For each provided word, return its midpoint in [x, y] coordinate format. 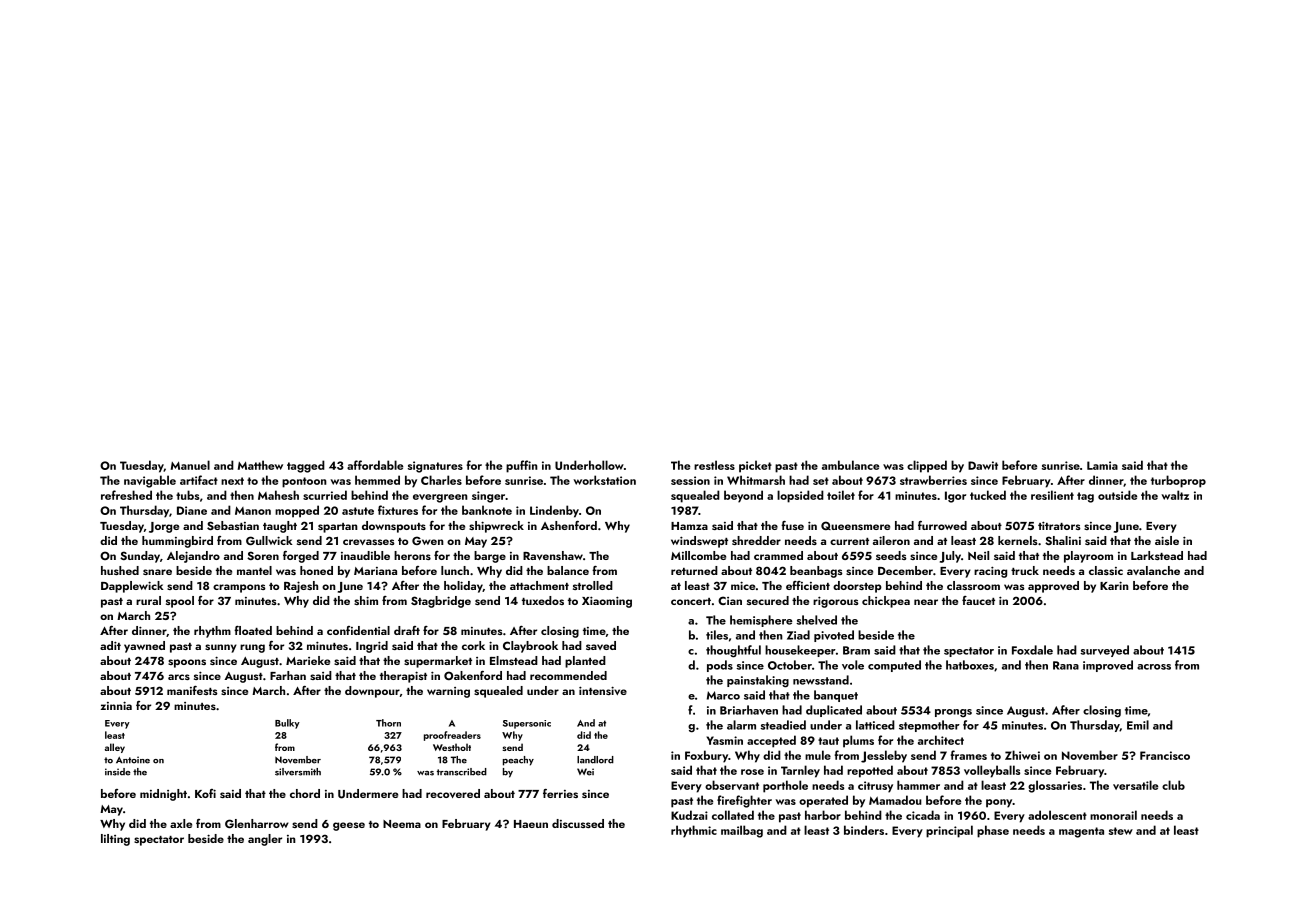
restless [714, 465]
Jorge [164, 527]
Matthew [260, 465]
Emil [1138, 725]
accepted [771, 741]
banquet [836, 696]
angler [265, 840]
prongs [953, 713]
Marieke [308, 660]
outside [1117, 495]
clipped [927, 466]
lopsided [800, 496]
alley [115, 748]
